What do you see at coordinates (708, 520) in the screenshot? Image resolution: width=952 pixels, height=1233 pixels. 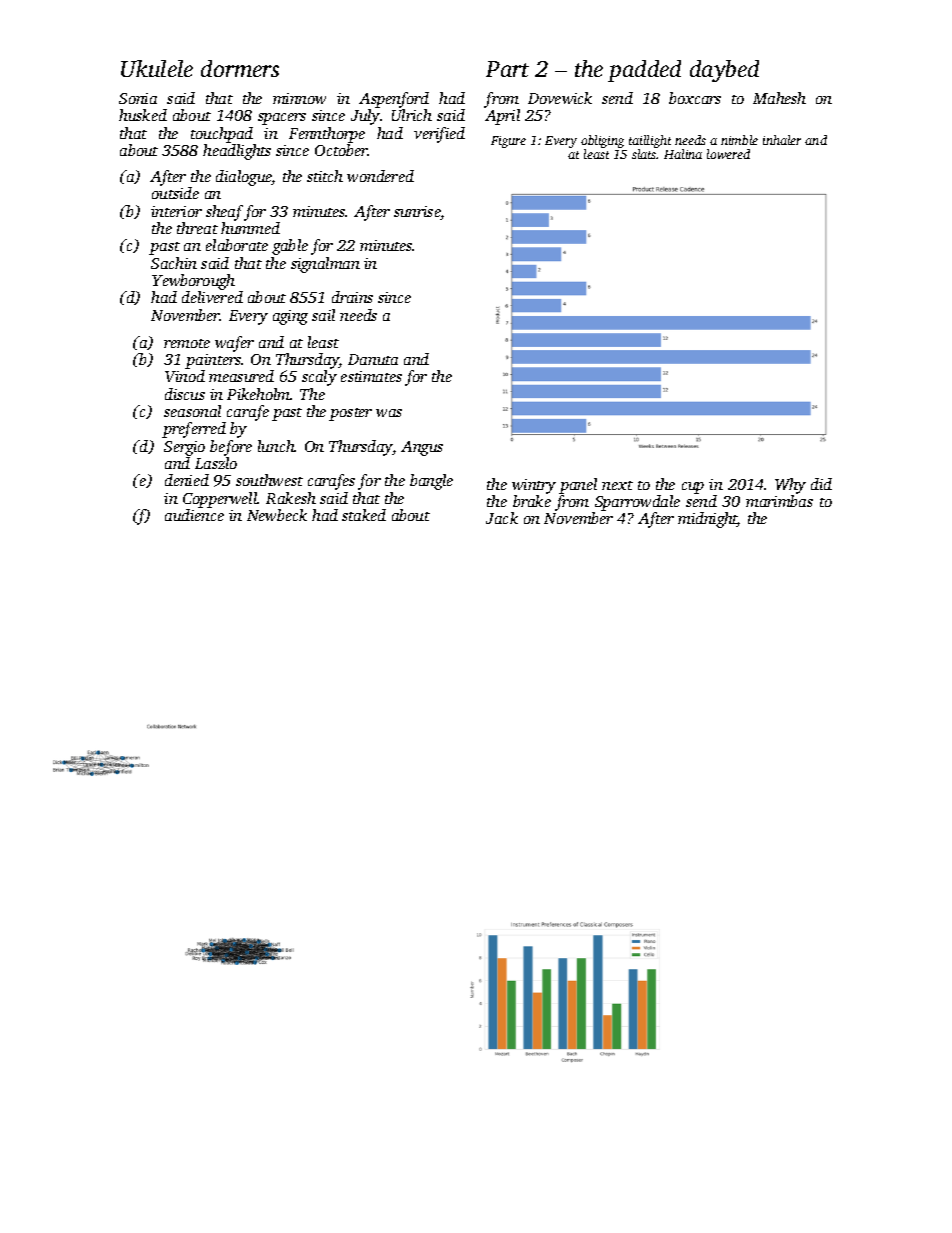 I see `midnight` at bounding box center [708, 520].
